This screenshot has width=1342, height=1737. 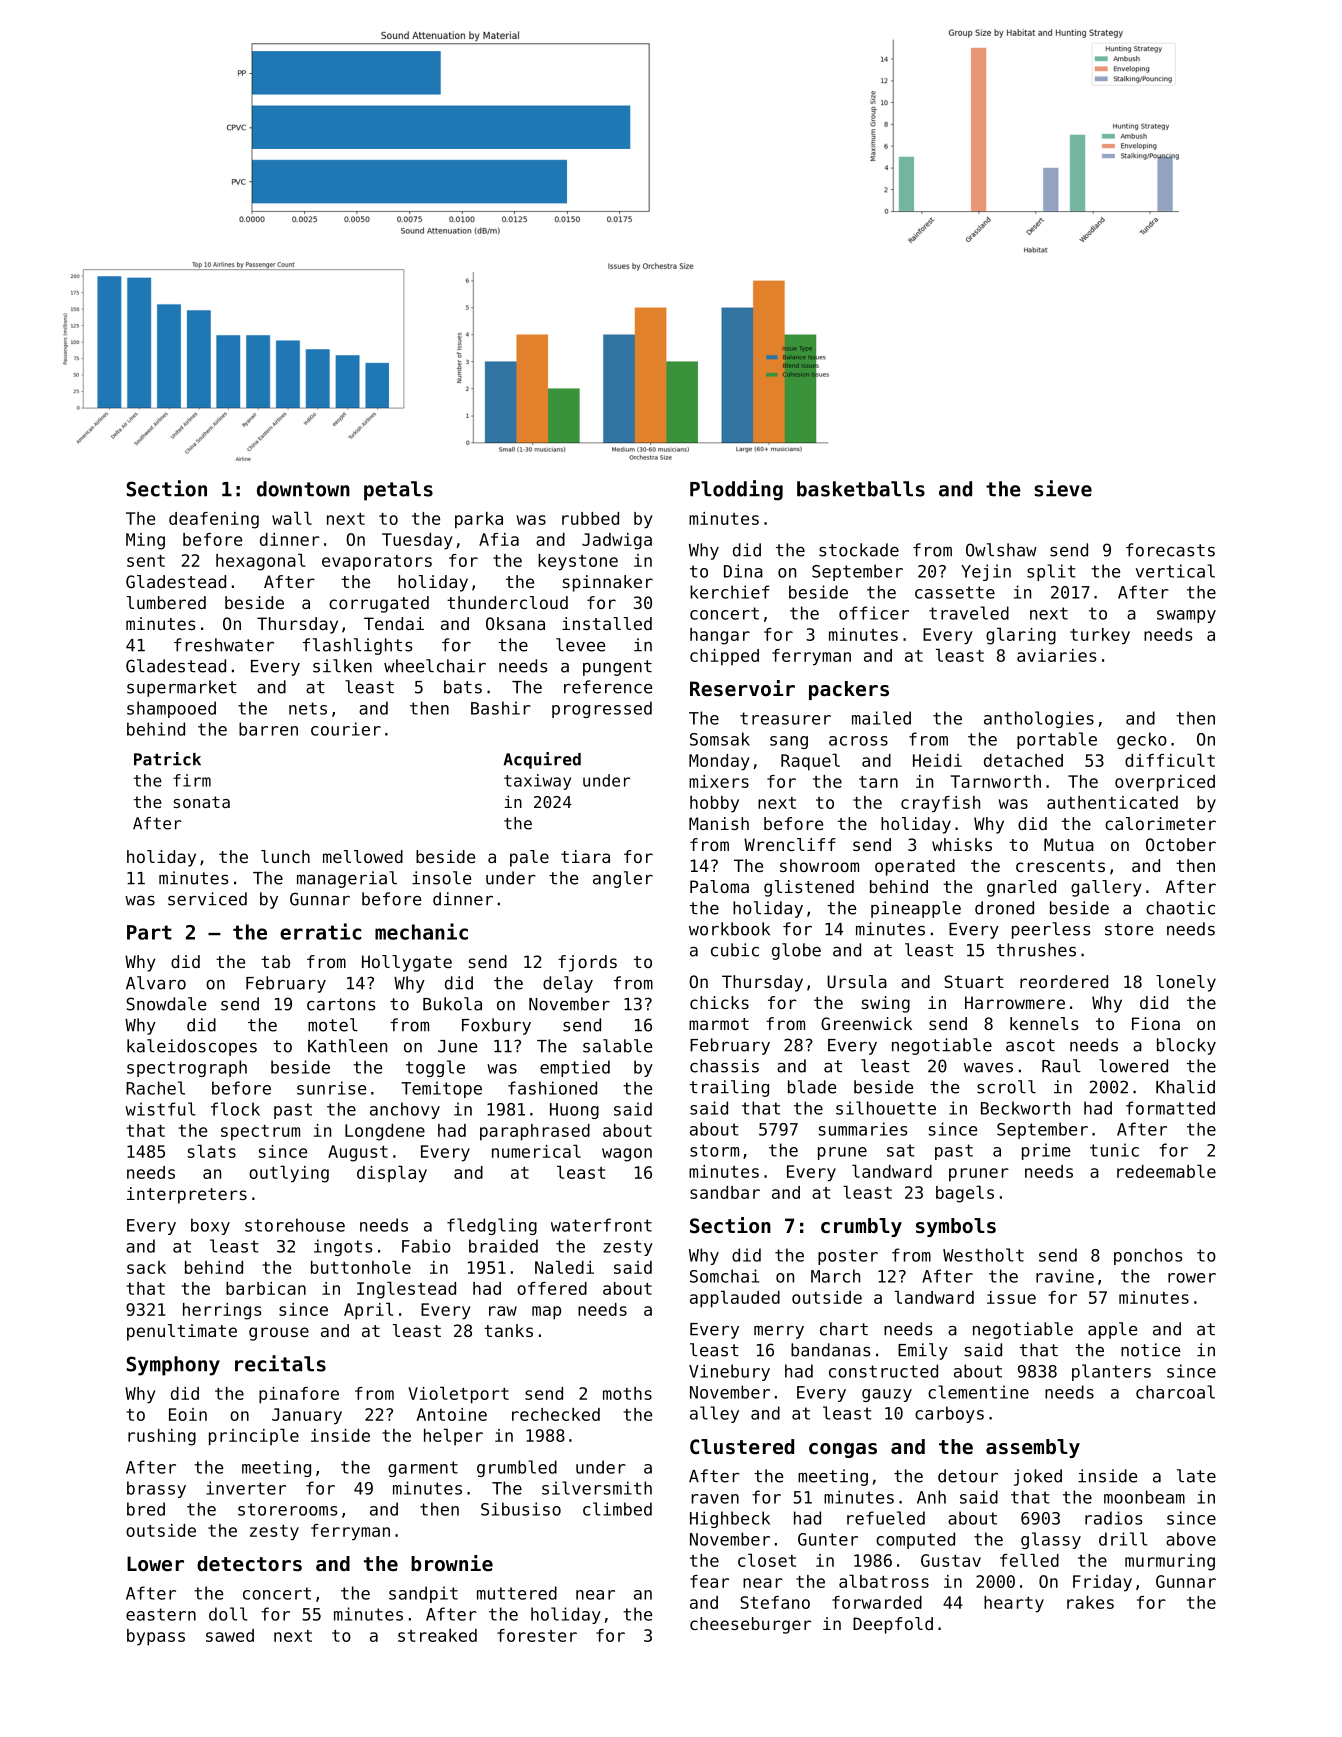 I want to click on storm, so click(x=714, y=1150).
